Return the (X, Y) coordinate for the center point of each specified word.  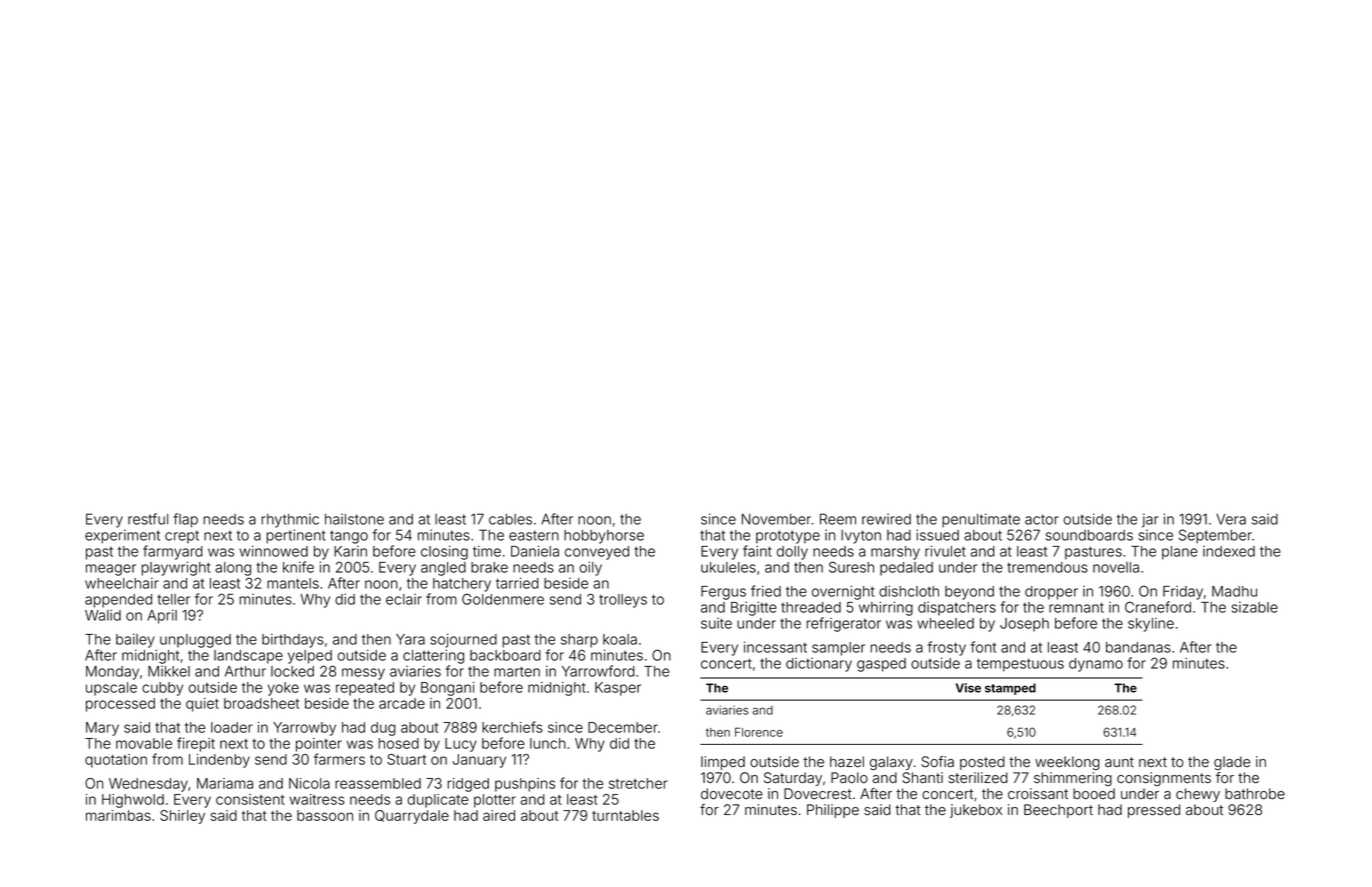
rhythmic (290, 520)
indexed (1229, 551)
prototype (788, 537)
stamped (1010, 689)
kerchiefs (512, 727)
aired (499, 815)
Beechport (1058, 811)
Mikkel (169, 671)
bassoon (325, 815)
